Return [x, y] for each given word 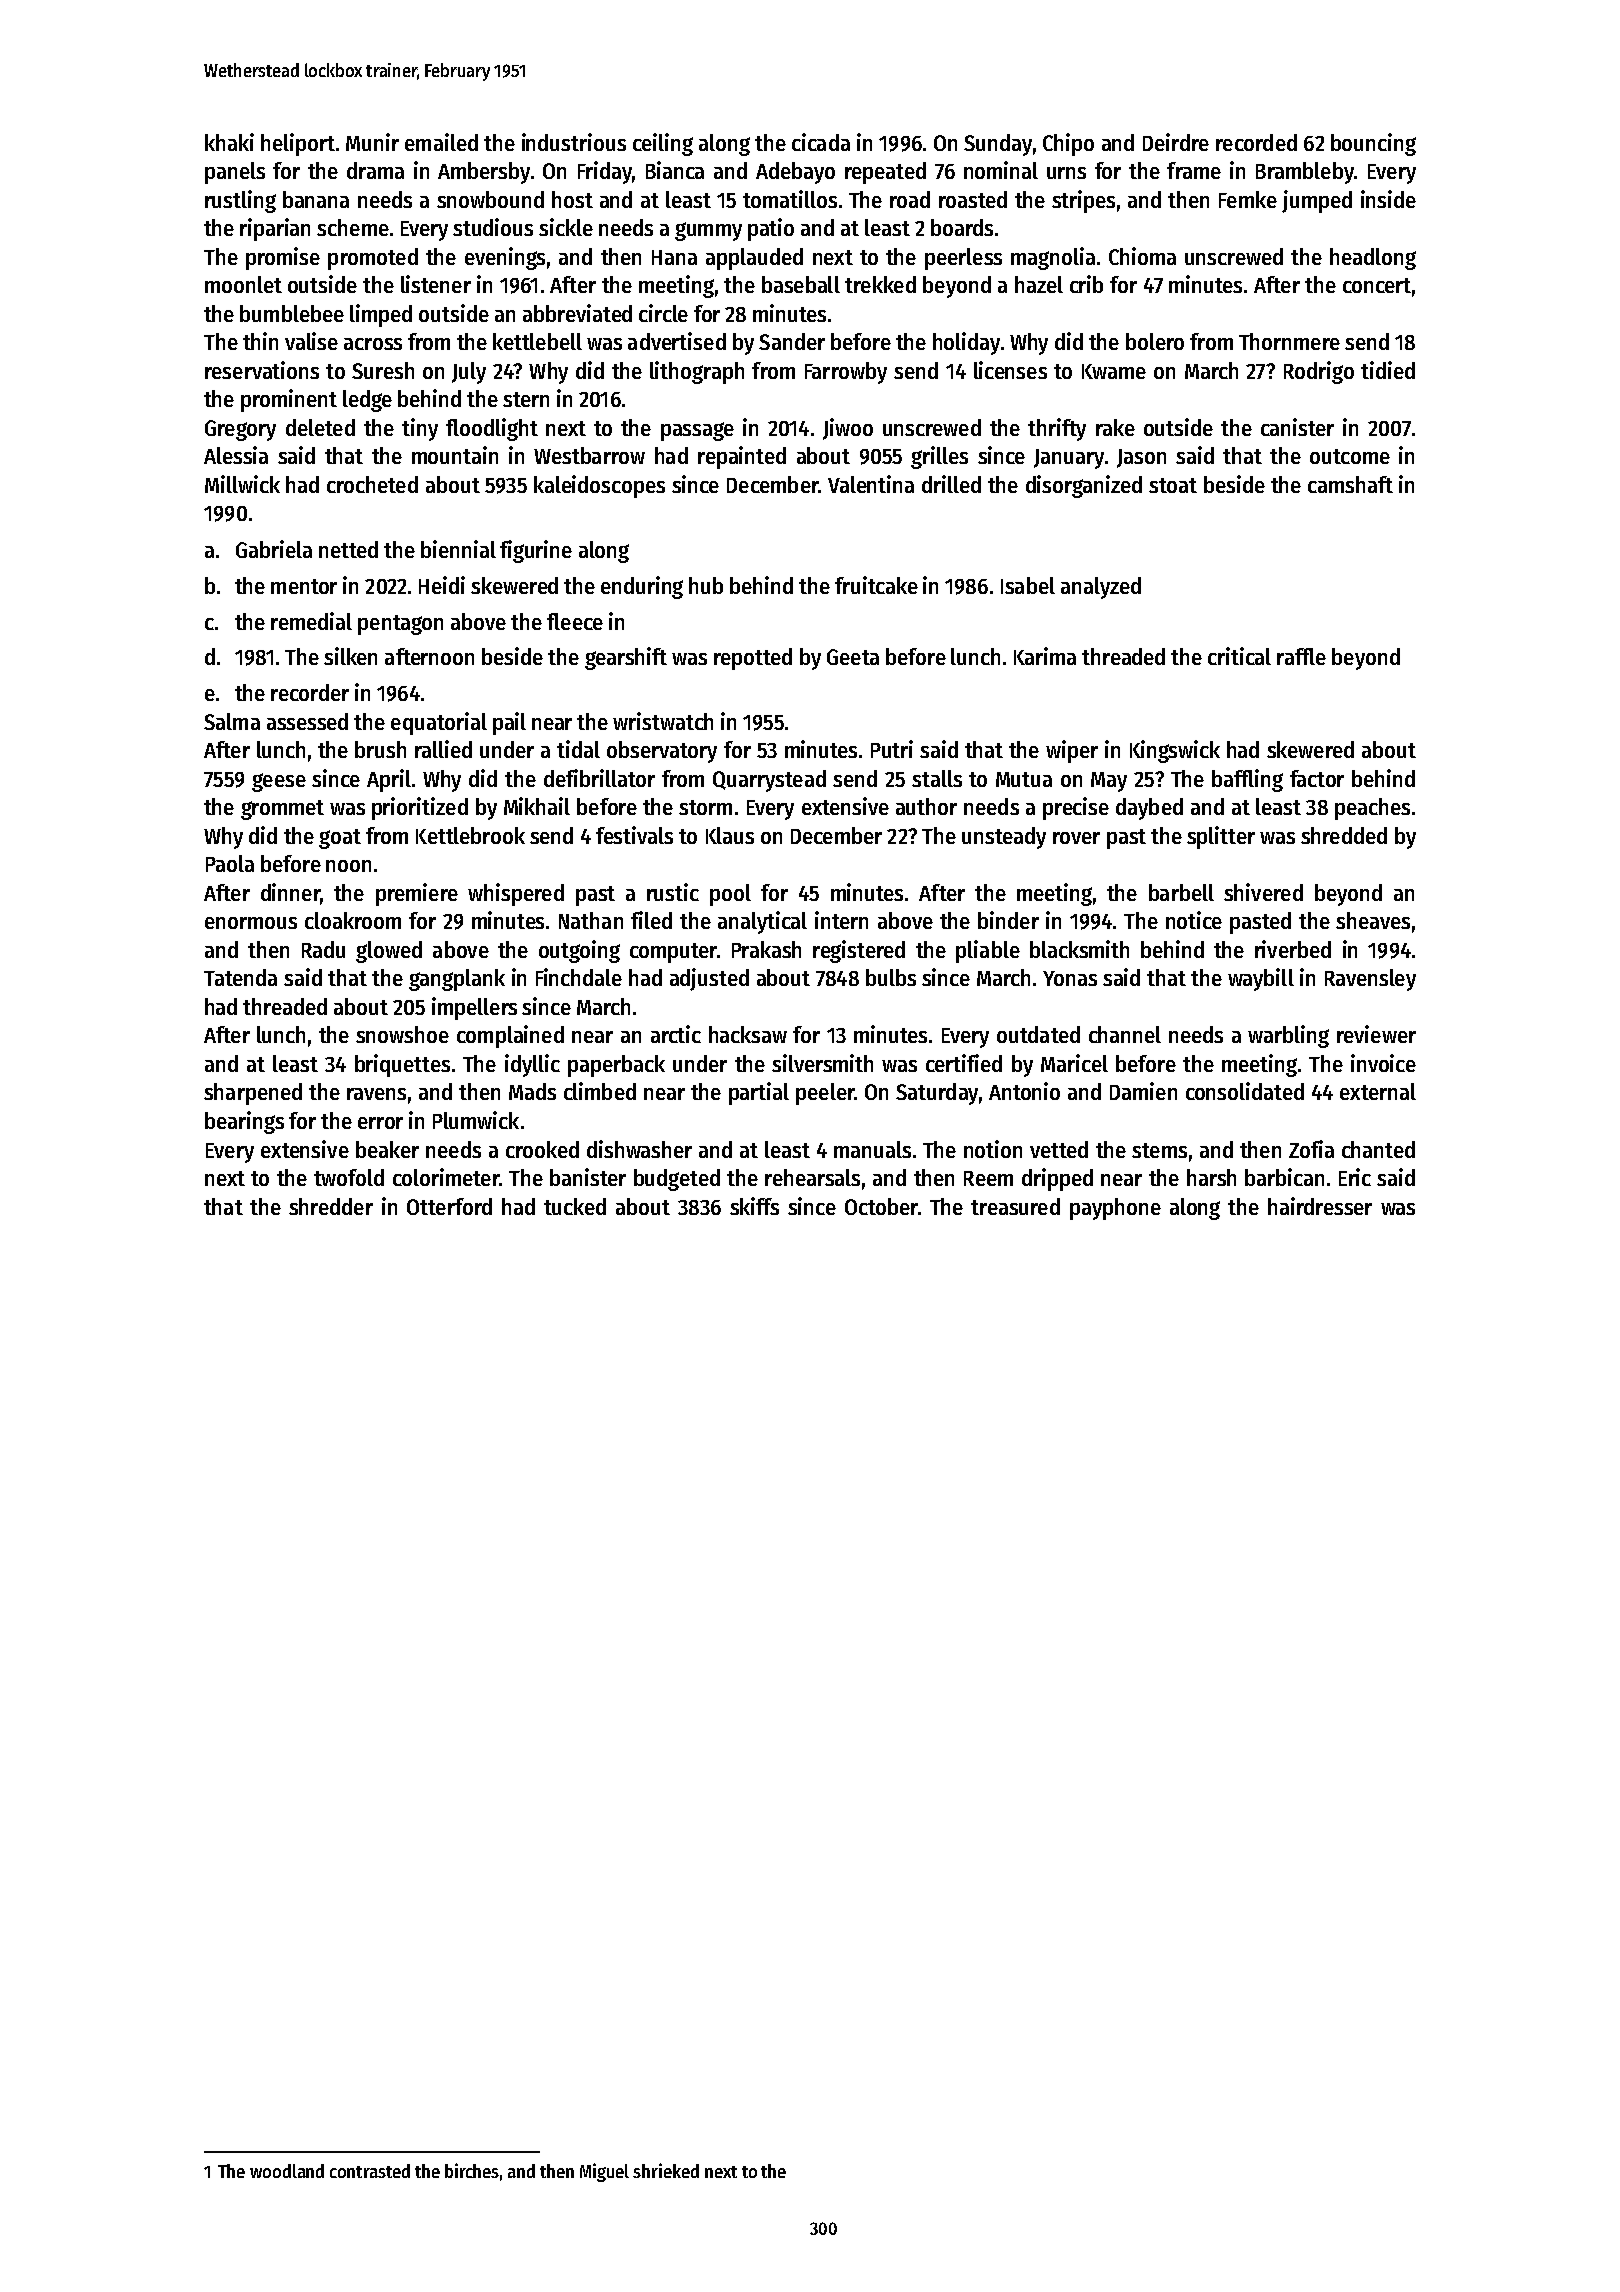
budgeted [677, 1180]
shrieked [666, 2170]
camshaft [1350, 484]
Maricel [1074, 1063]
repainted [742, 457]
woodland [287, 2171]
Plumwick [476, 1120]
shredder [331, 1206]
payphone [1115, 1209]
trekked [880, 284]
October [881, 1206]
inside [1388, 199]
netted [348, 549]
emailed [441, 142]
